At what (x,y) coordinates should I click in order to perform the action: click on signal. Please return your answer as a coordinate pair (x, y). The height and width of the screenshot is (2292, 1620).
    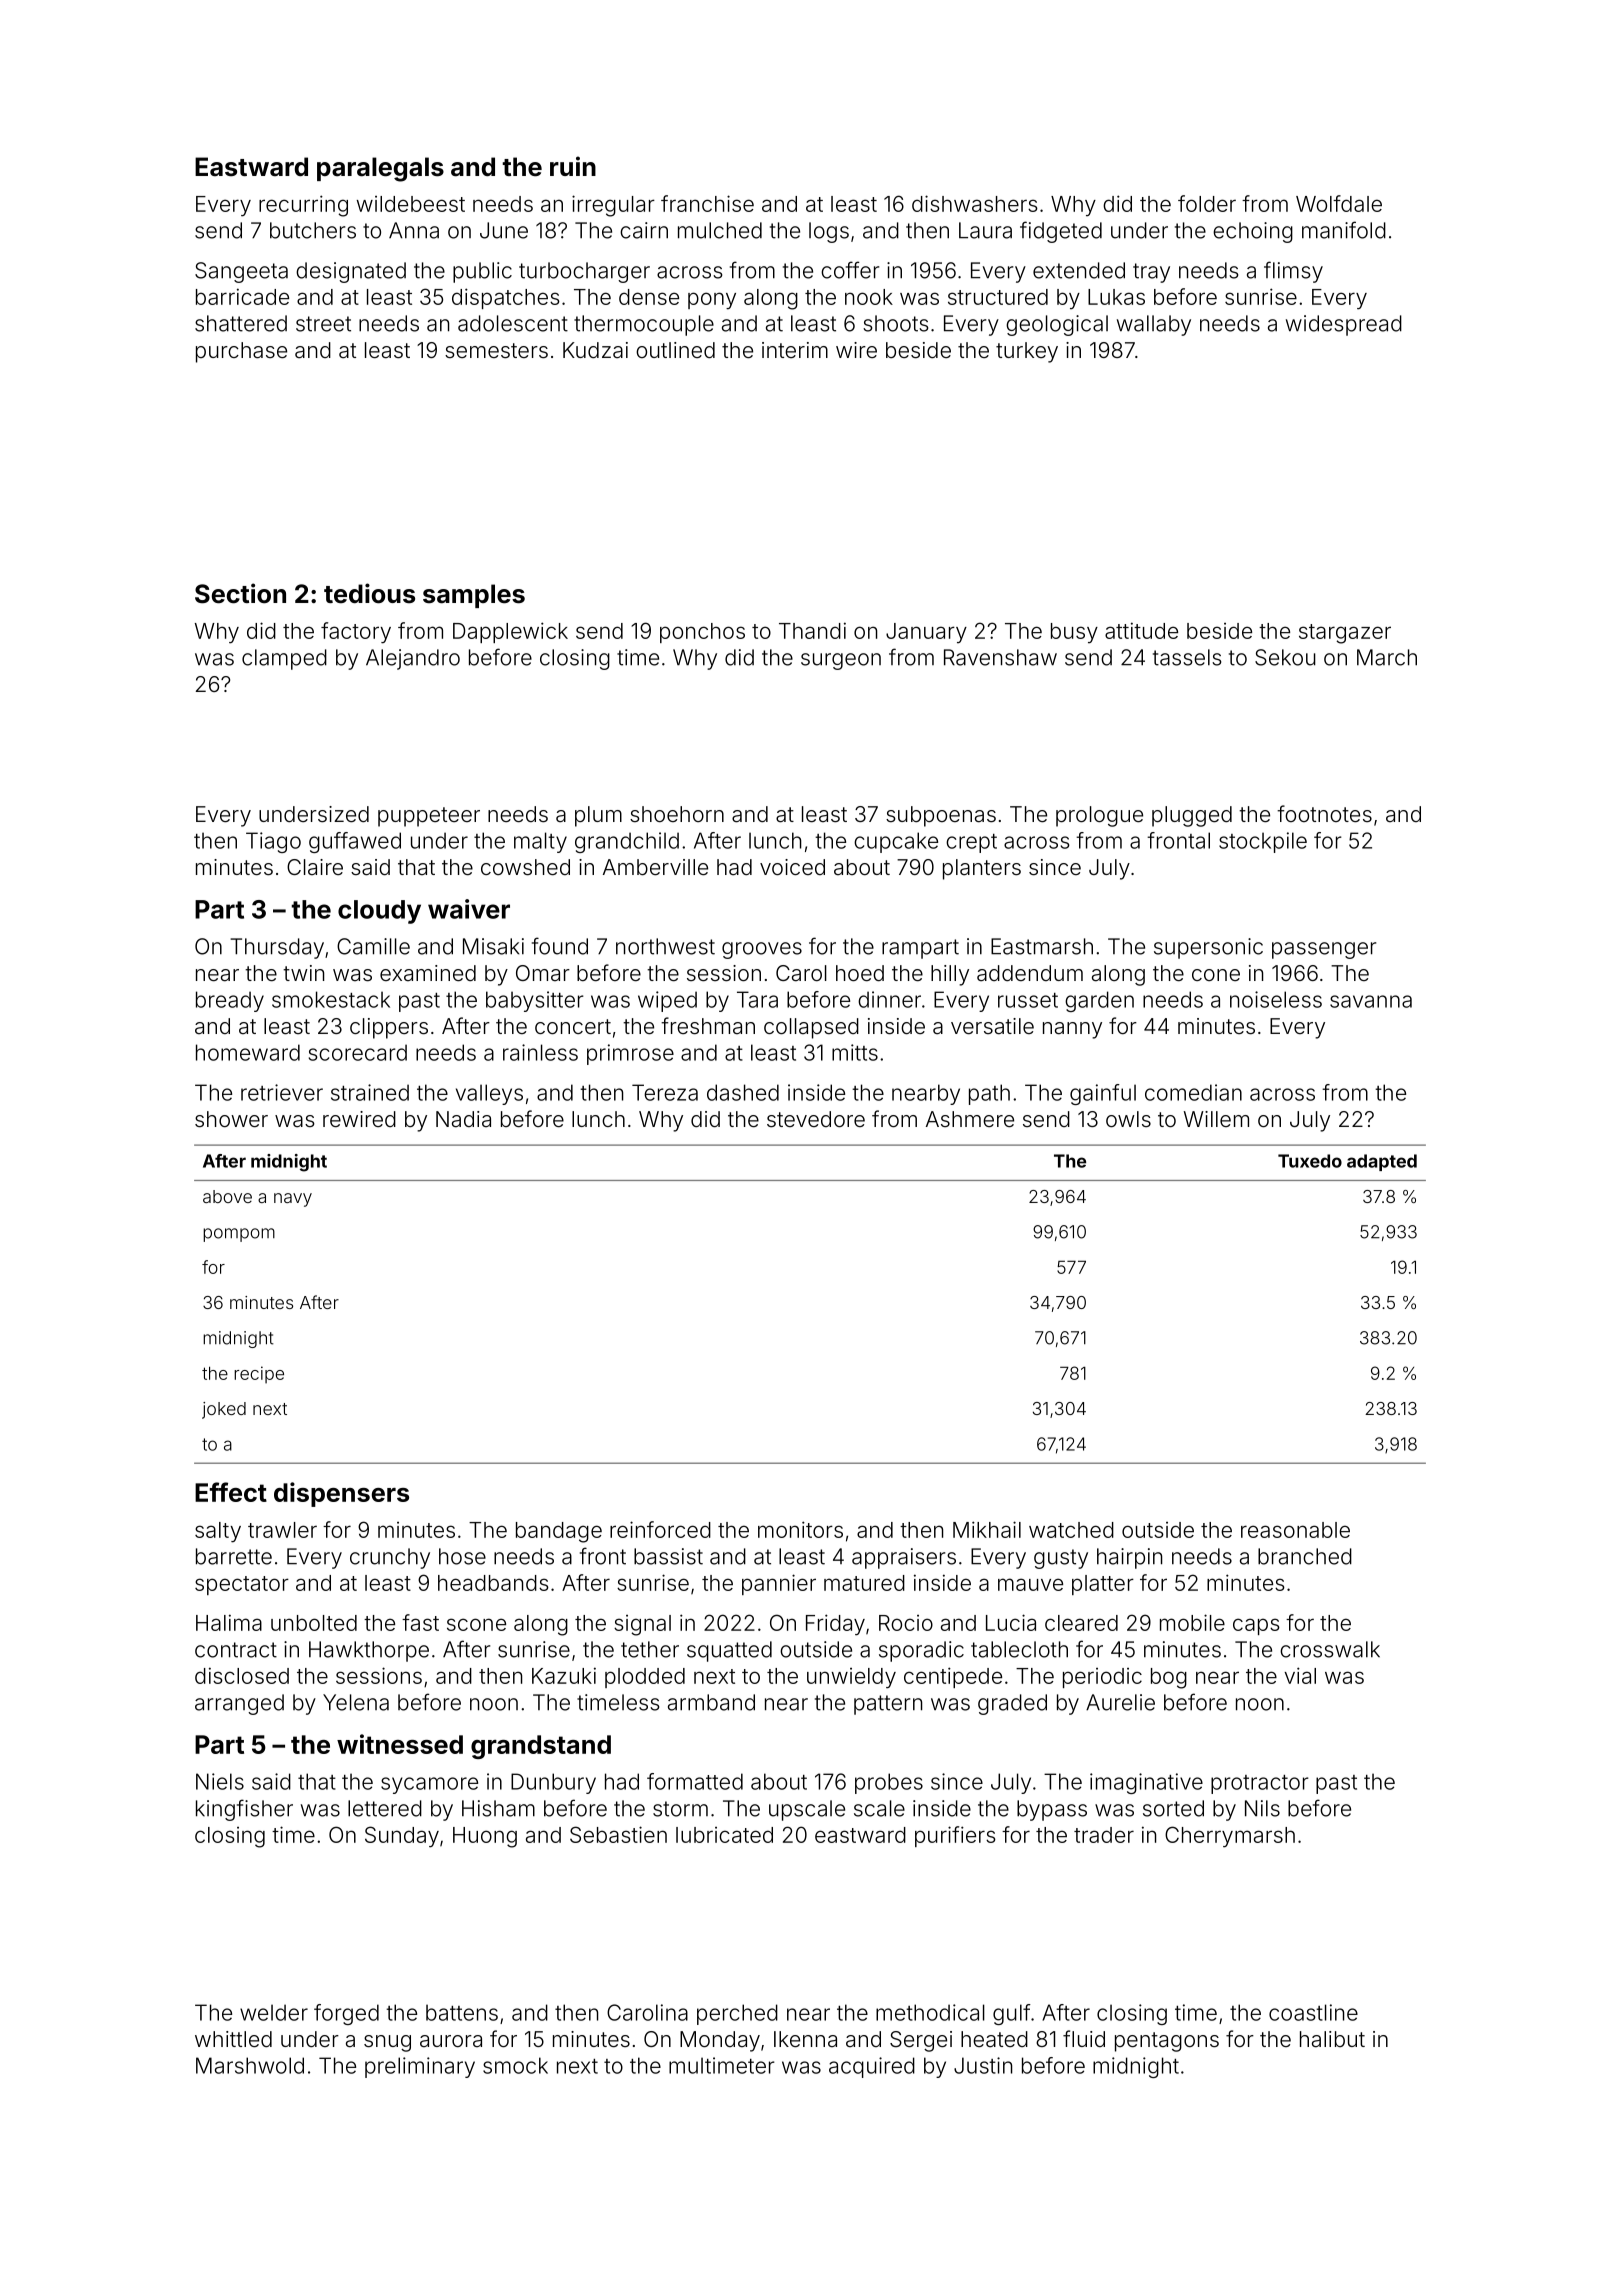
    Looking at the image, I should click on (642, 1625).
